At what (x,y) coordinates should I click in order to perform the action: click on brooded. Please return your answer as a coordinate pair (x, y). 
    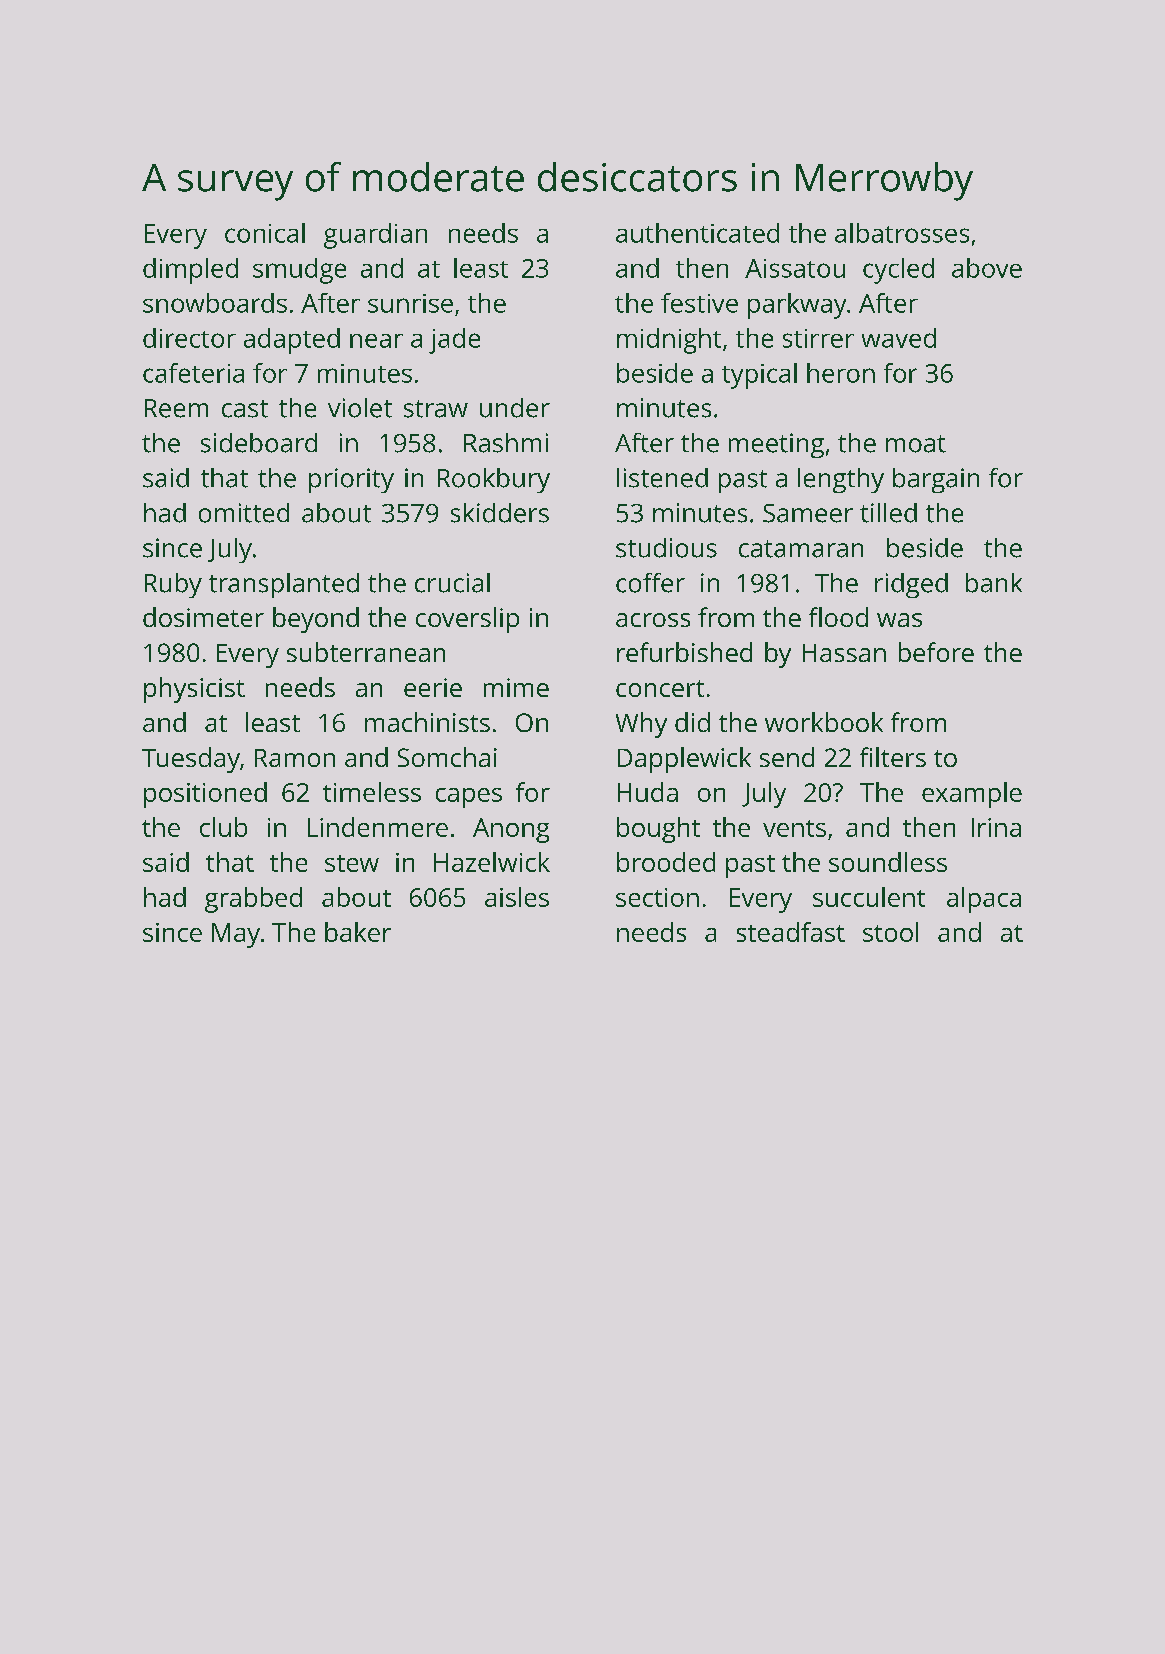
    Looking at the image, I should click on (666, 862).
